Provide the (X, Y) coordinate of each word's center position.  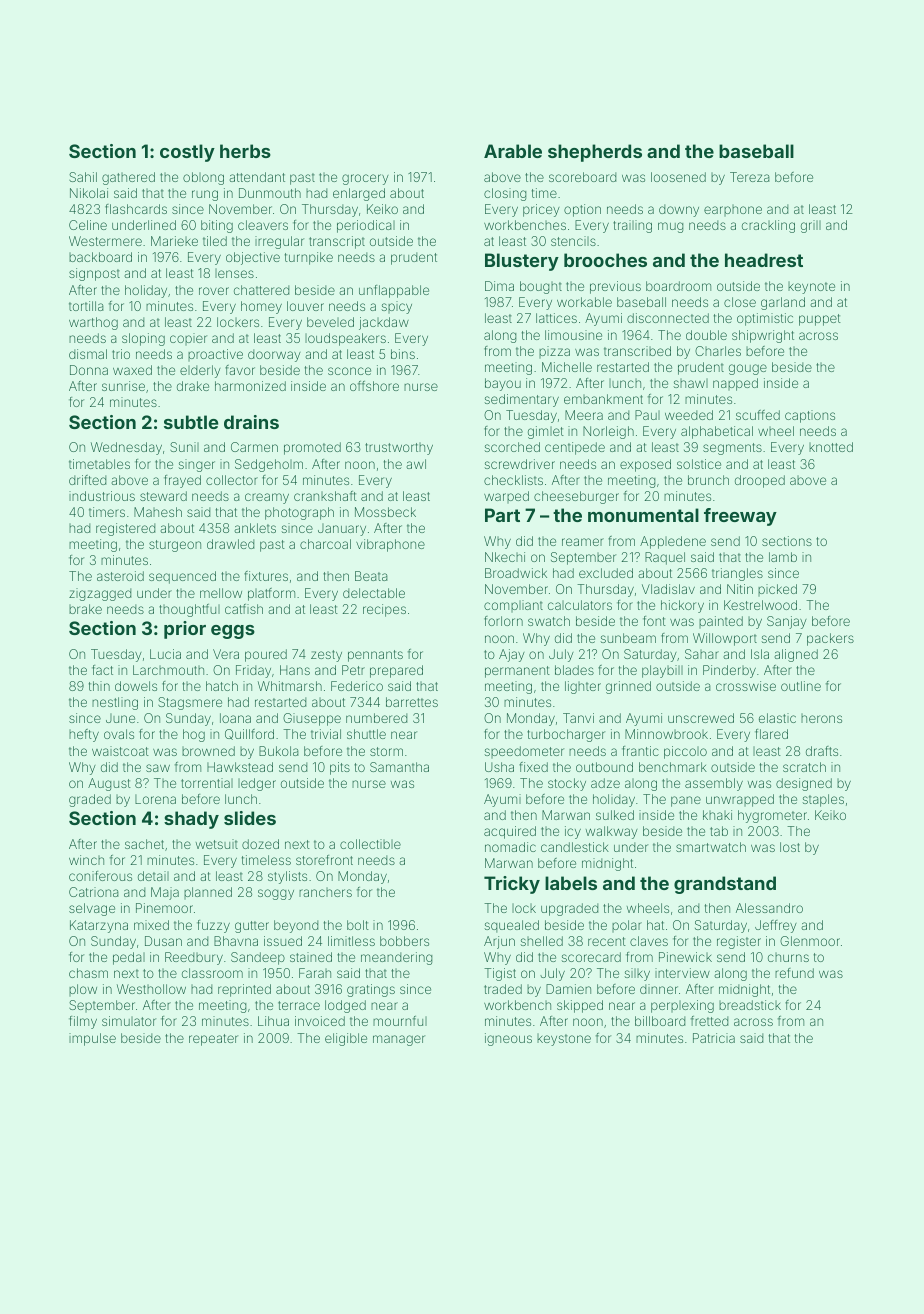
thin (99, 686)
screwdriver (520, 464)
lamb (783, 557)
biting (217, 226)
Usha (499, 767)
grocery (365, 179)
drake (193, 386)
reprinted (244, 990)
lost (790, 847)
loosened (678, 177)
